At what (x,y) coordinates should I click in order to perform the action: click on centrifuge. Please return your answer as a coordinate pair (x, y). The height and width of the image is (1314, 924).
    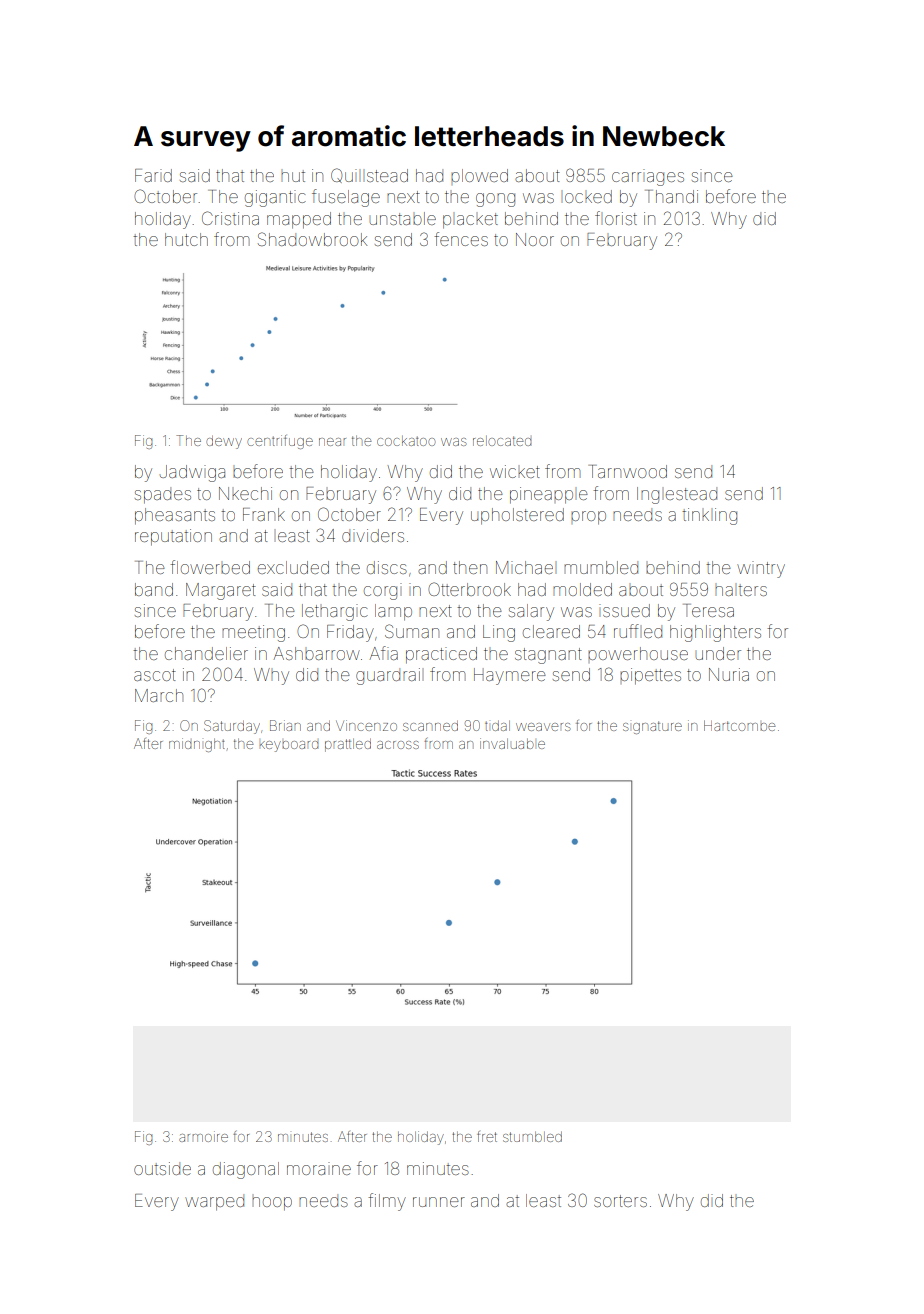
    Looking at the image, I should click on (280, 442).
